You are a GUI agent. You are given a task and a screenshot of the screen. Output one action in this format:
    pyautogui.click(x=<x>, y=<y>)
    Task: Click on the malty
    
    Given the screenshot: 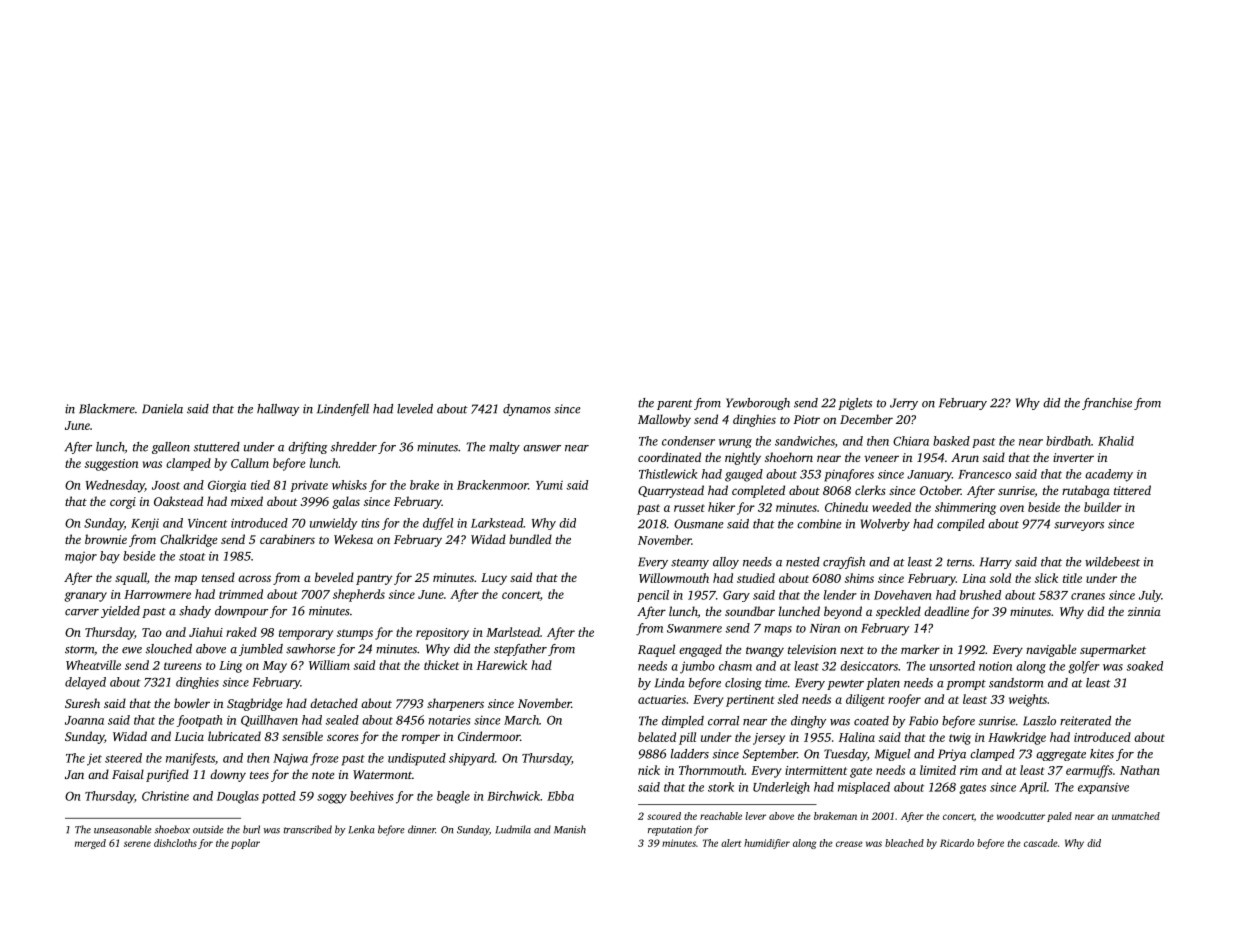 What is the action you would take?
    pyautogui.click(x=504, y=448)
